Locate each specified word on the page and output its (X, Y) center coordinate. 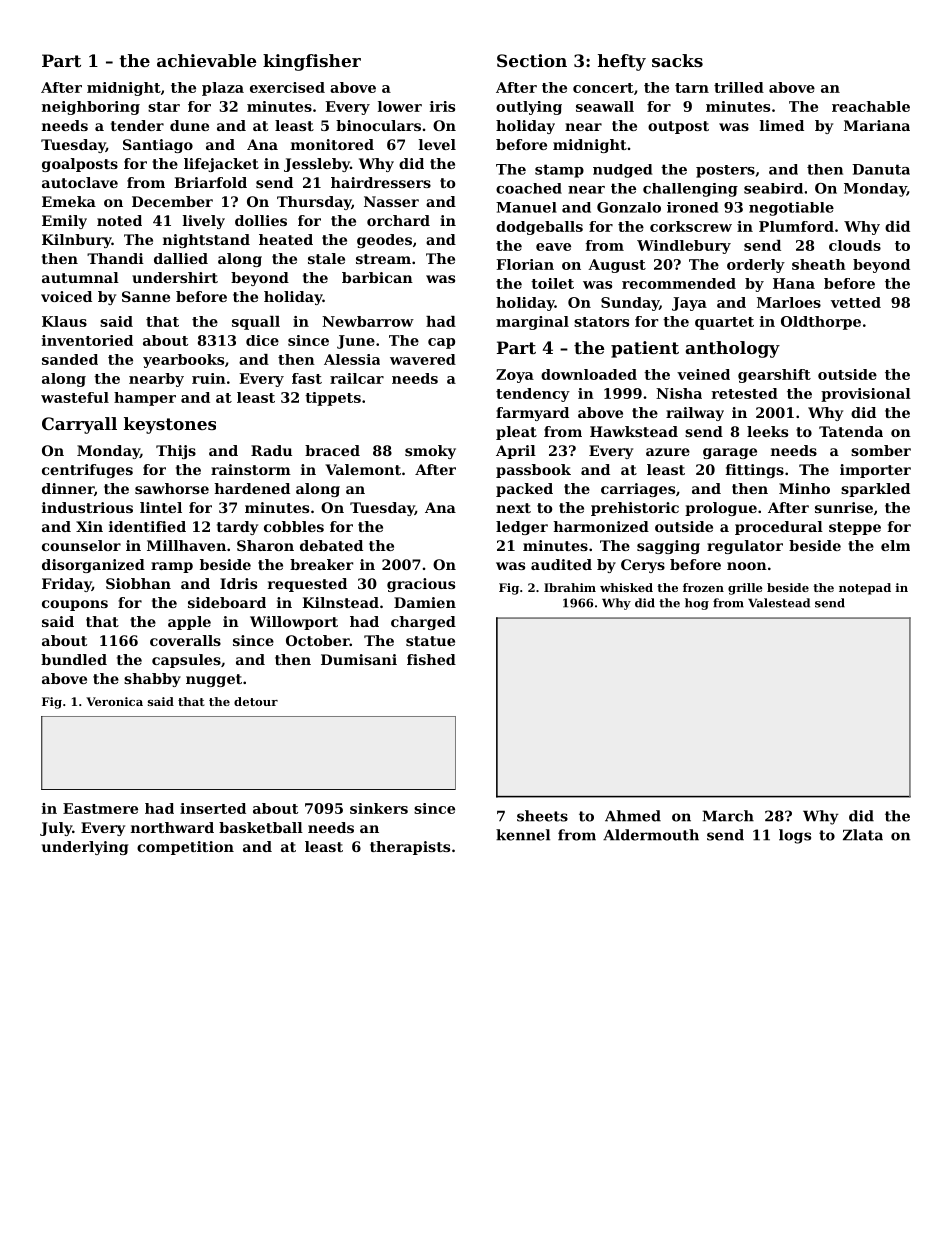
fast (307, 378)
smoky (430, 452)
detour (256, 701)
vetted (856, 302)
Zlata (863, 835)
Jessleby (317, 165)
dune (189, 125)
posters (725, 171)
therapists (410, 848)
